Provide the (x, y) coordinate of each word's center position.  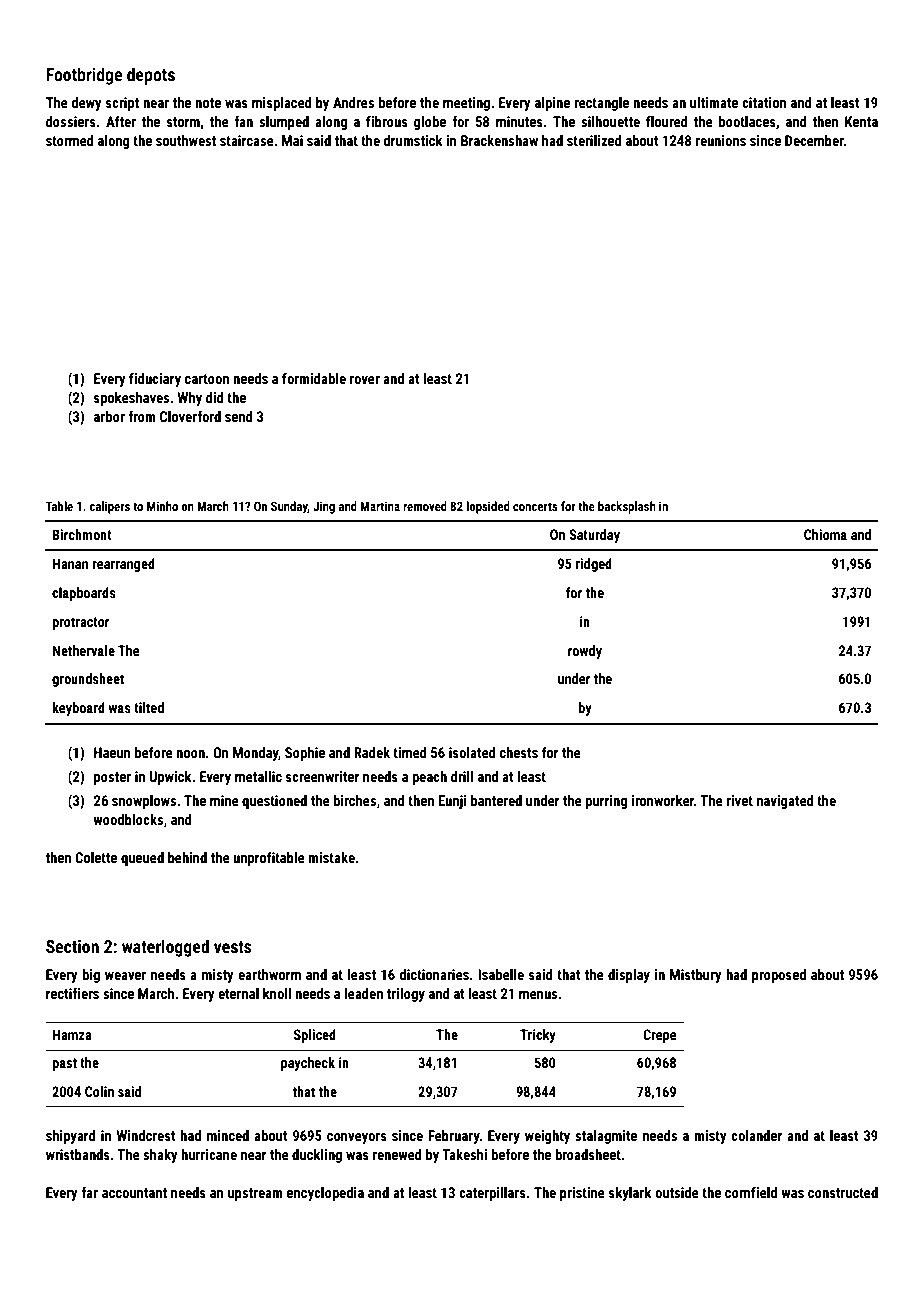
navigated (785, 802)
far (89, 1192)
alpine (552, 104)
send (239, 416)
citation (764, 102)
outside (677, 1192)
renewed (397, 1154)
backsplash (627, 507)
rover (365, 380)
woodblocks (128, 819)
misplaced (282, 104)
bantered (496, 800)
